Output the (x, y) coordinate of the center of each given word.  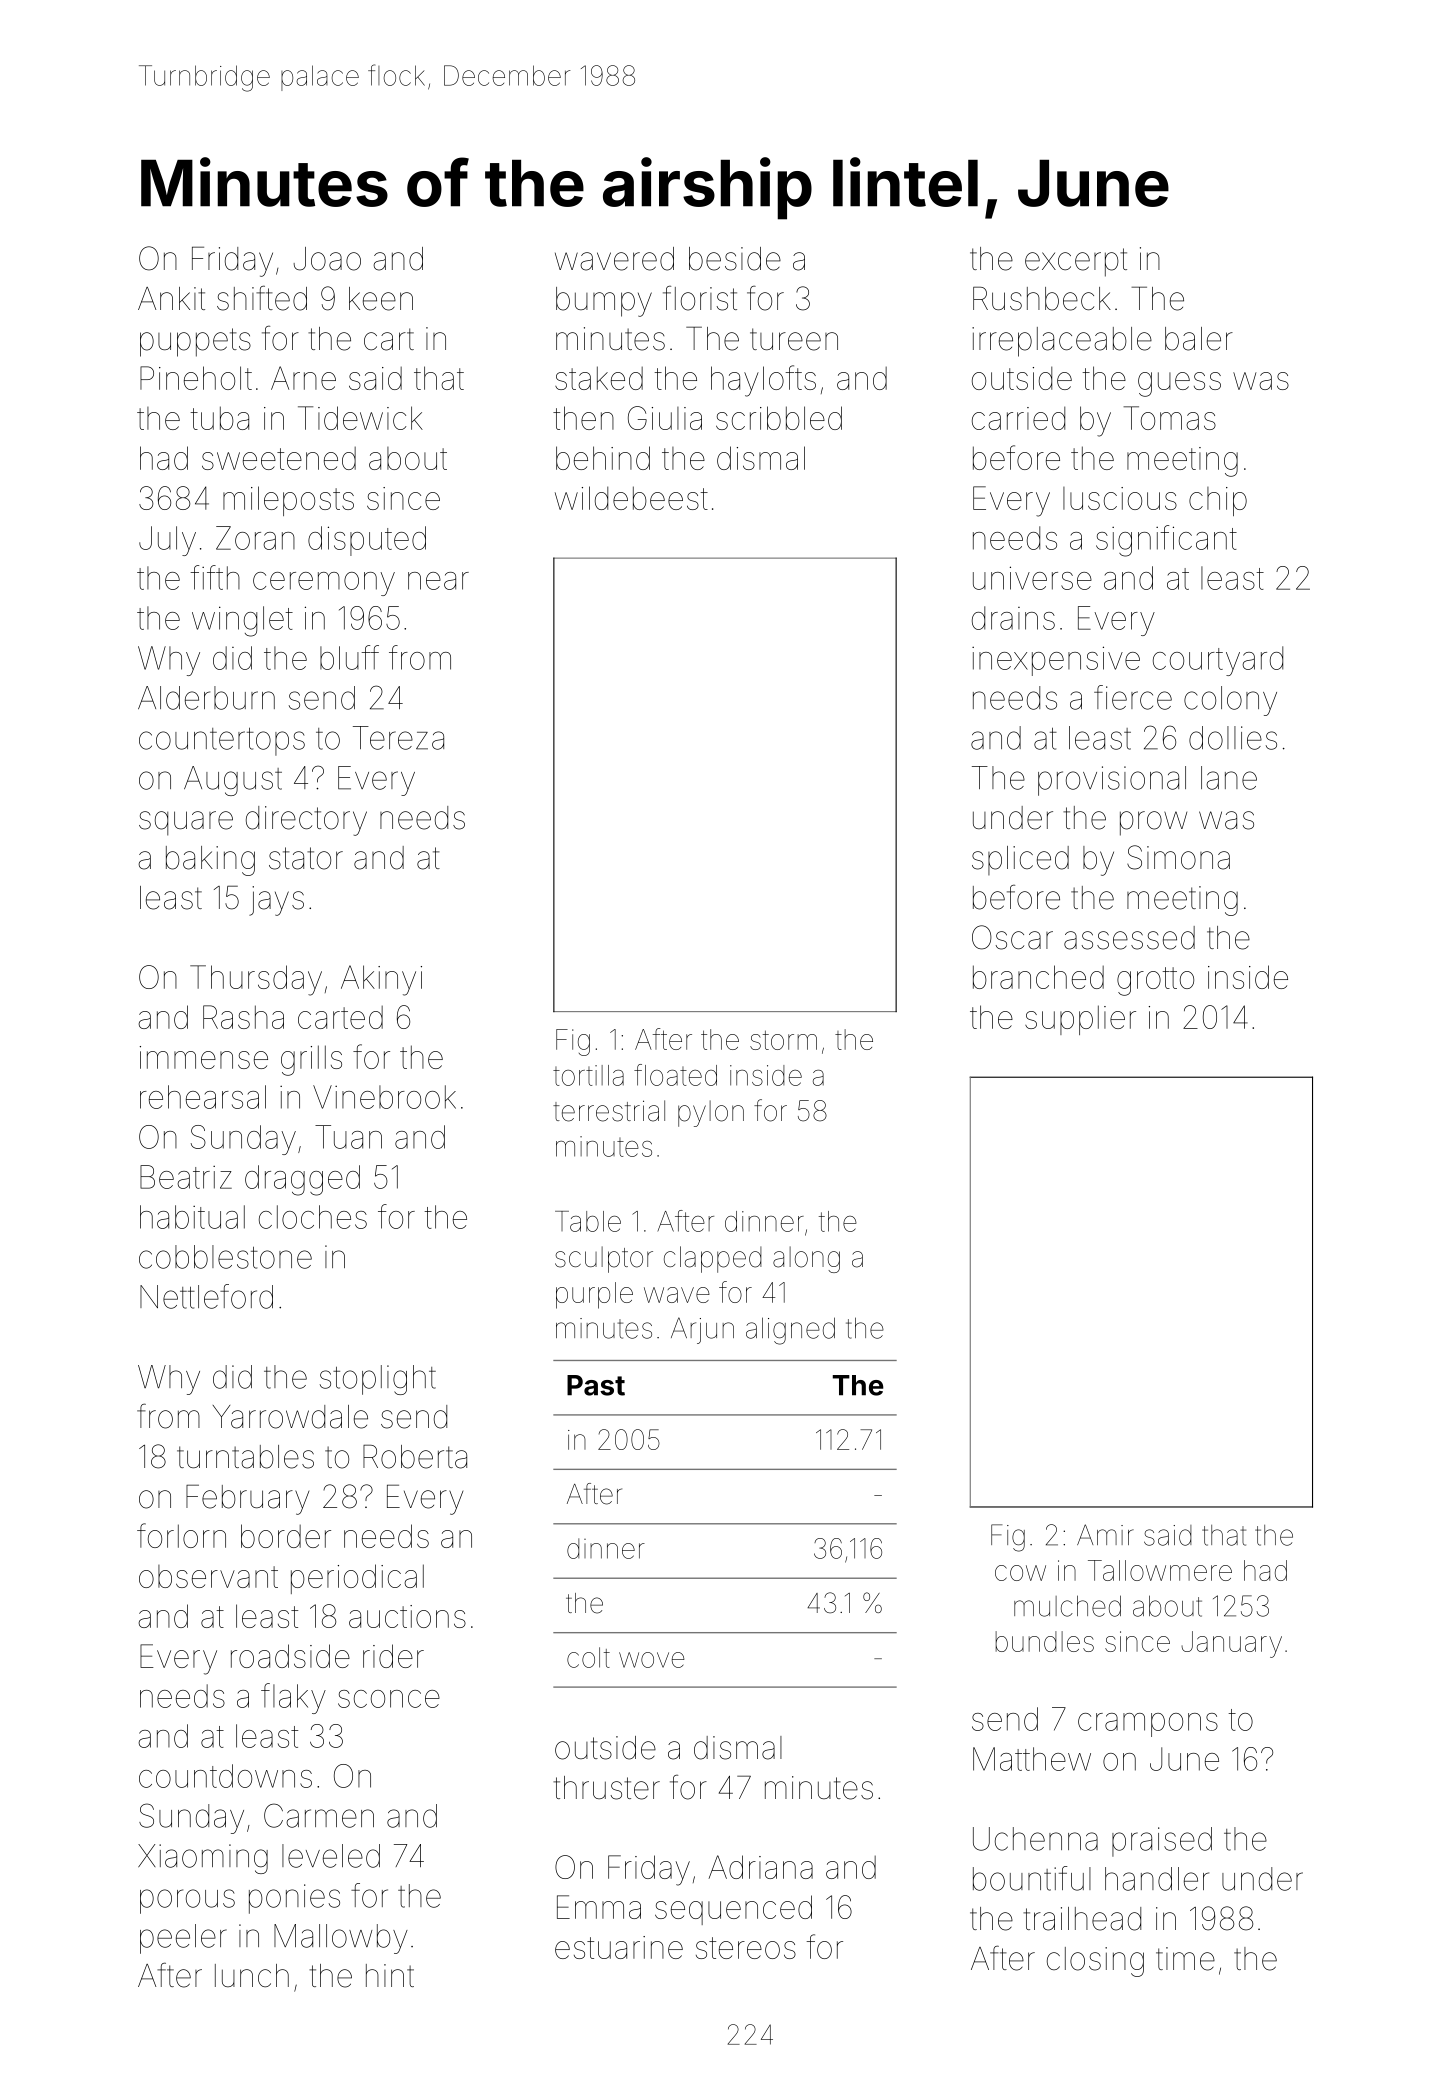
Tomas (1170, 418)
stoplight (378, 1380)
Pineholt (196, 378)
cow (1020, 1573)
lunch (252, 1975)
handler (1157, 1879)
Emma (599, 1907)
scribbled (779, 418)
